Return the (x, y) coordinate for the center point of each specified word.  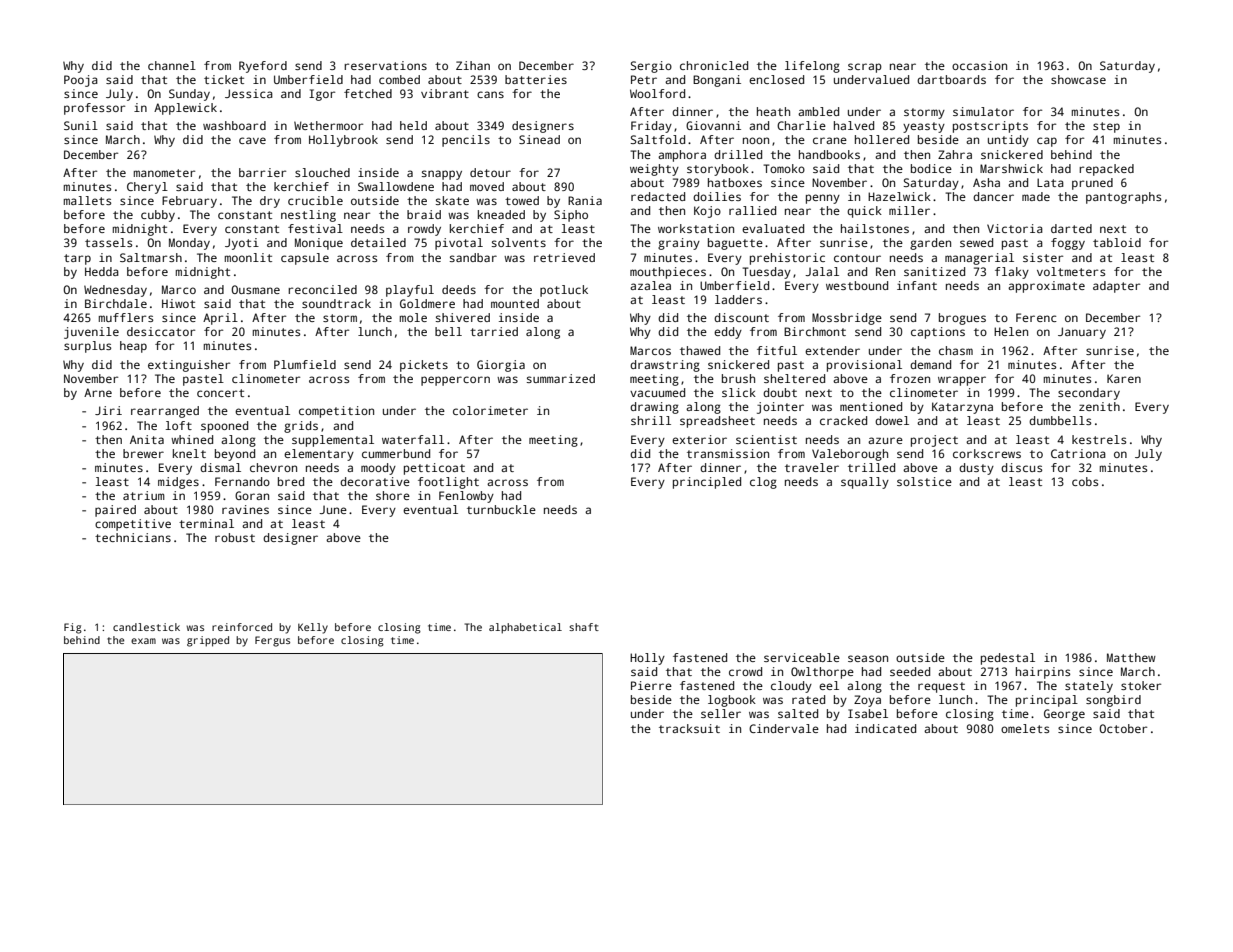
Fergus (272, 641)
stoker (1141, 685)
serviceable (802, 657)
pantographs (1123, 198)
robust (235, 537)
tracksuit (689, 728)
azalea (650, 285)
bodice (931, 168)
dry (270, 202)
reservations (385, 65)
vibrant (445, 93)
